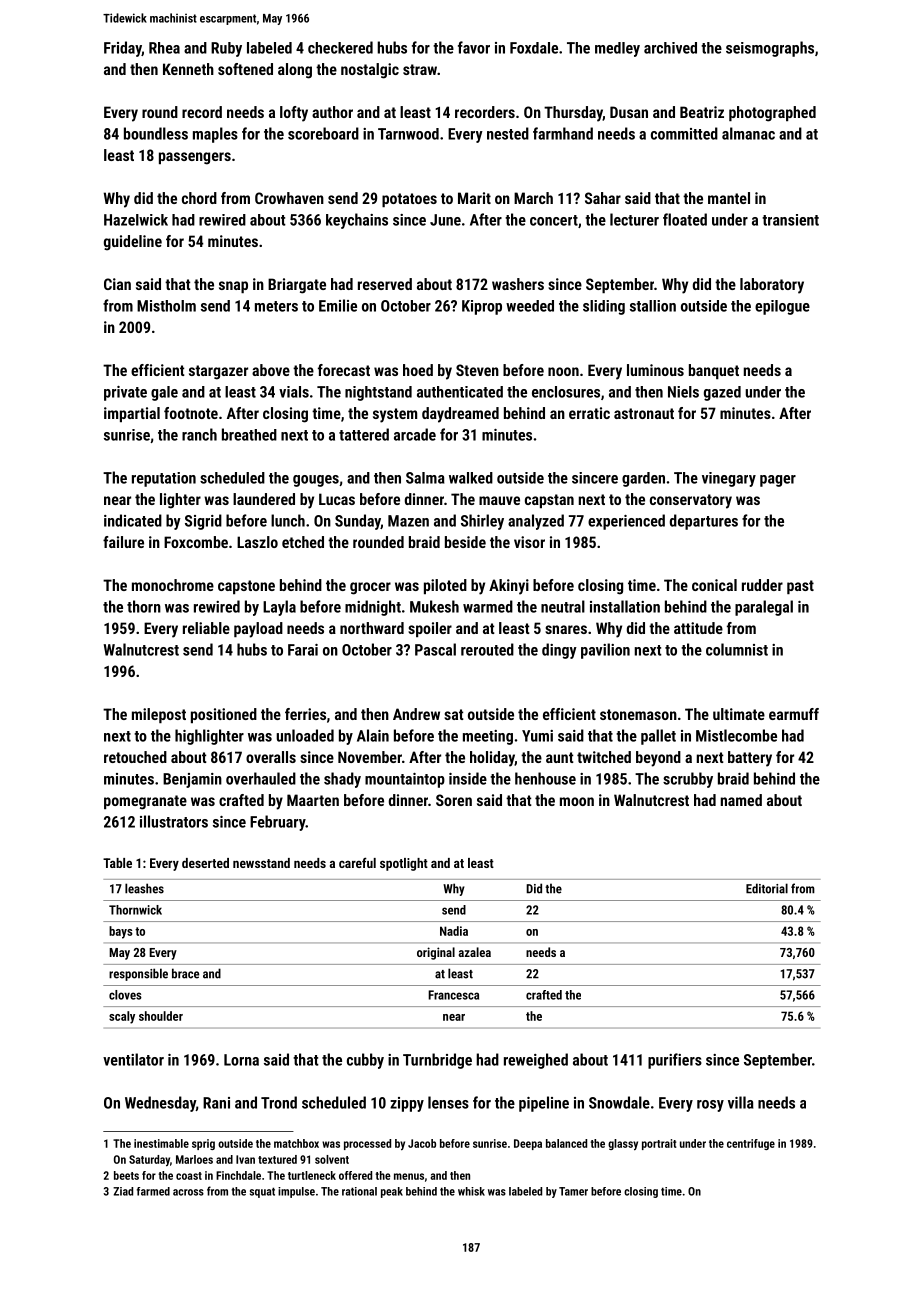 The height and width of the page is (1308, 924). I want to click on responsible, so click(138, 974).
